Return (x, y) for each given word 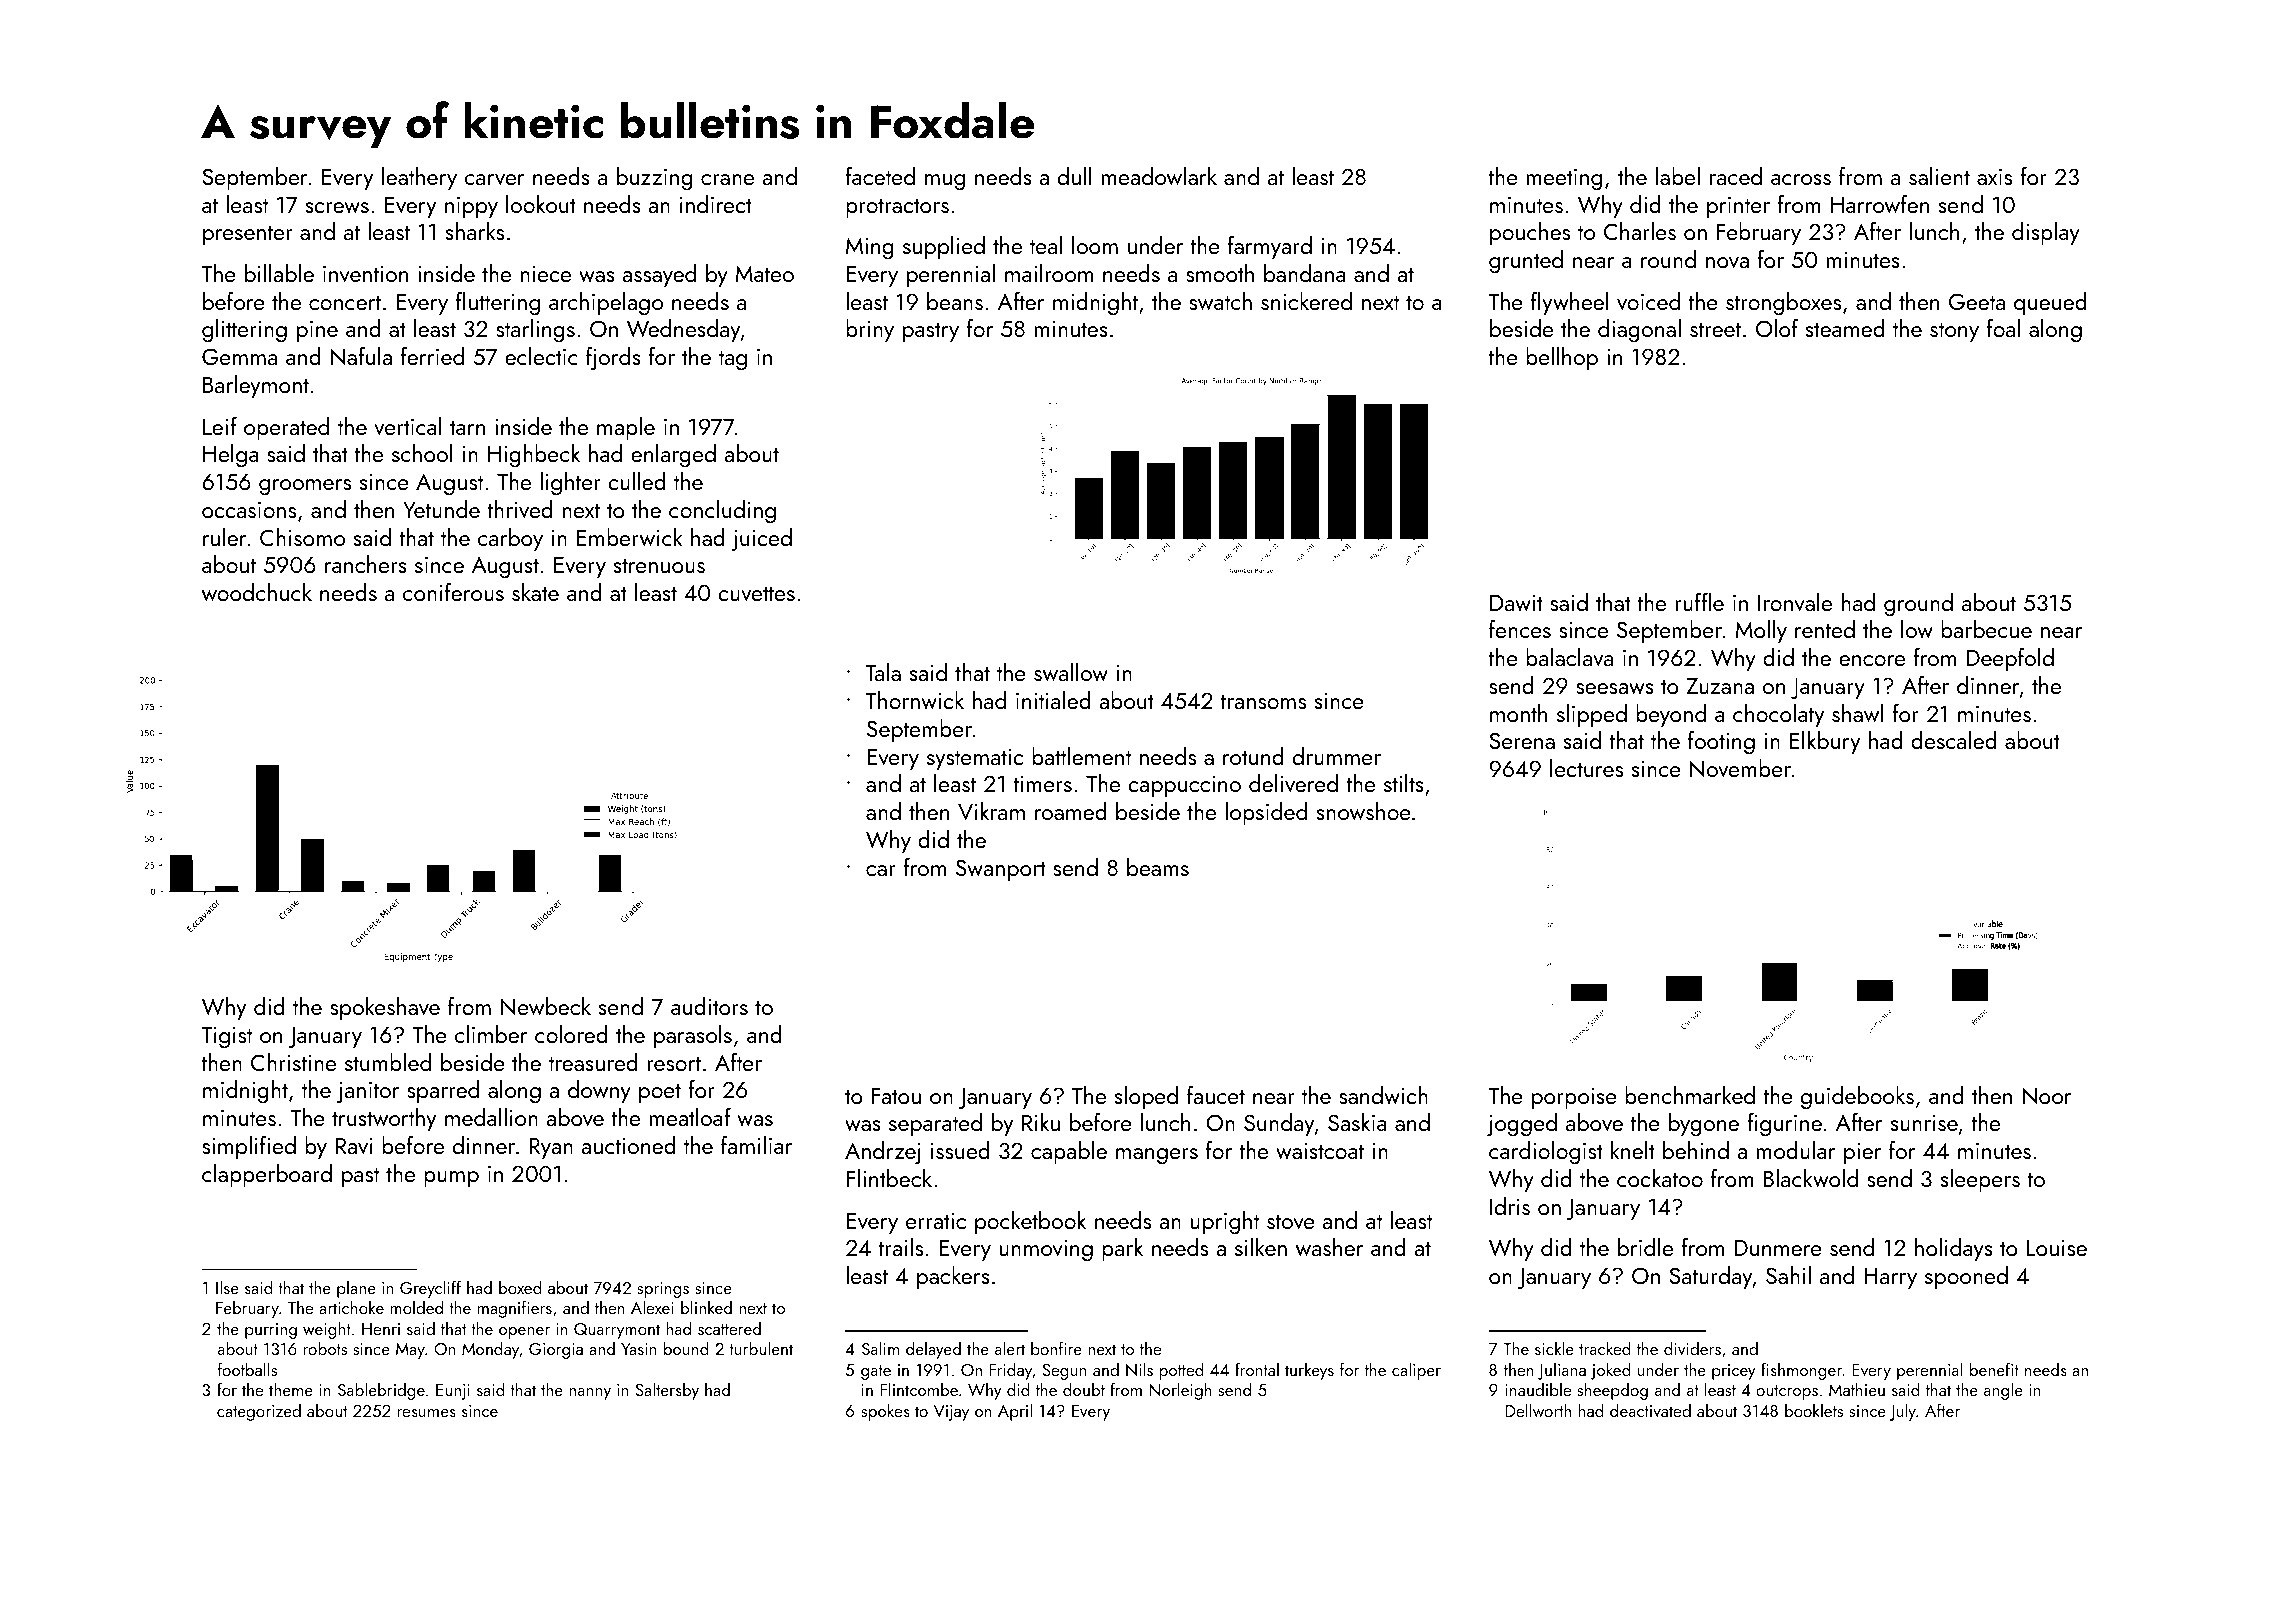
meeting (1564, 179)
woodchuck (257, 592)
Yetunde (441, 509)
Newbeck (546, 1006)
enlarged (673, 456)
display (2046, 233)
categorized (259, 1412)
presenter (248, 235)
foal (2003, 328)
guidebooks (1857, 1098)
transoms (1263, 701)
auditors (709, 1006)
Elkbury (1825, 742)
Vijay (951, 1413)
